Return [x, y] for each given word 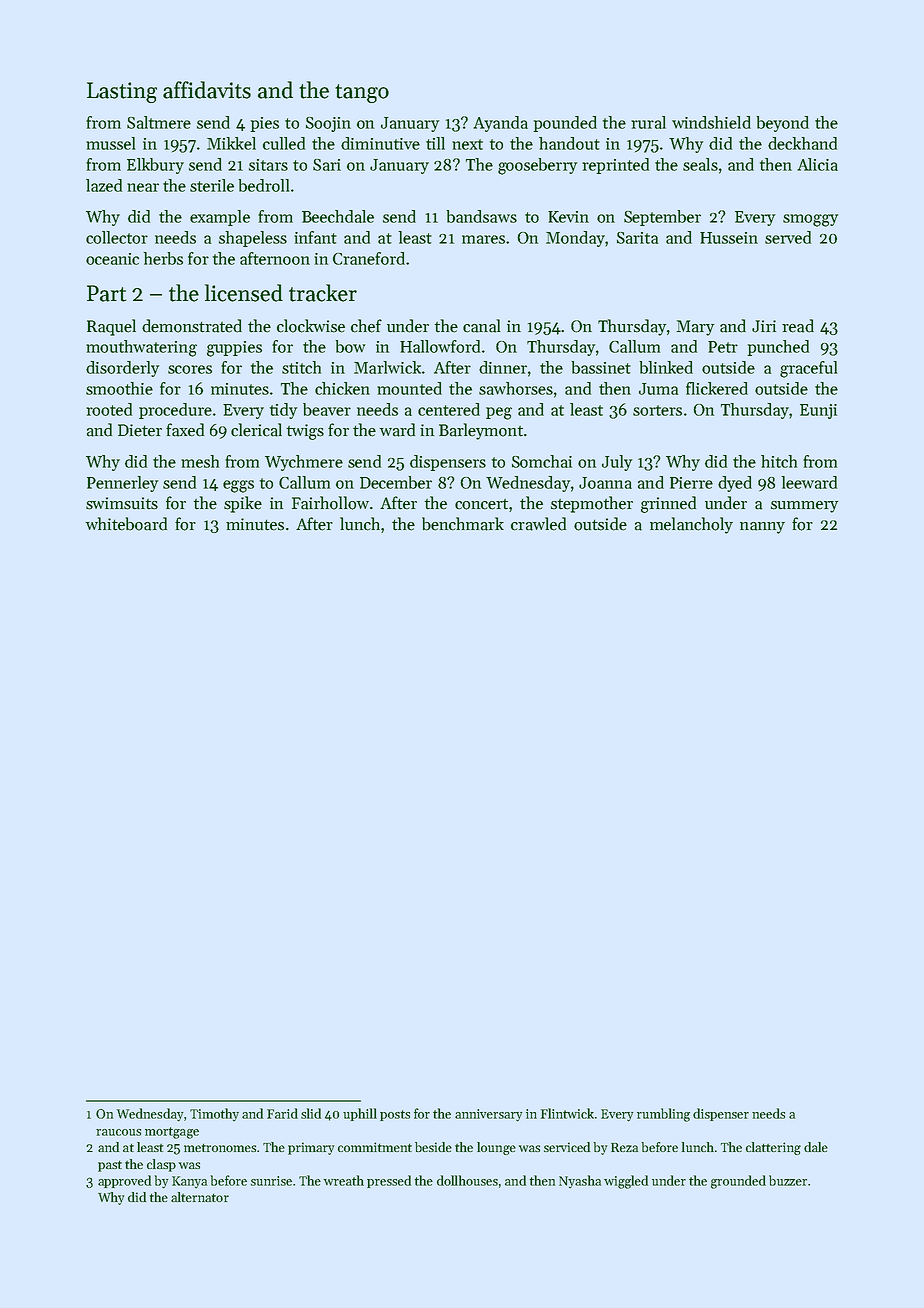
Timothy [214, 1115]
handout [569, 143]
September [662, 218]
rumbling [663, 1115]
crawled [538, 524]
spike [243, 504]
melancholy [691, 525]
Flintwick [567, 1113]
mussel [110, 143]
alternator [200, 1197]
